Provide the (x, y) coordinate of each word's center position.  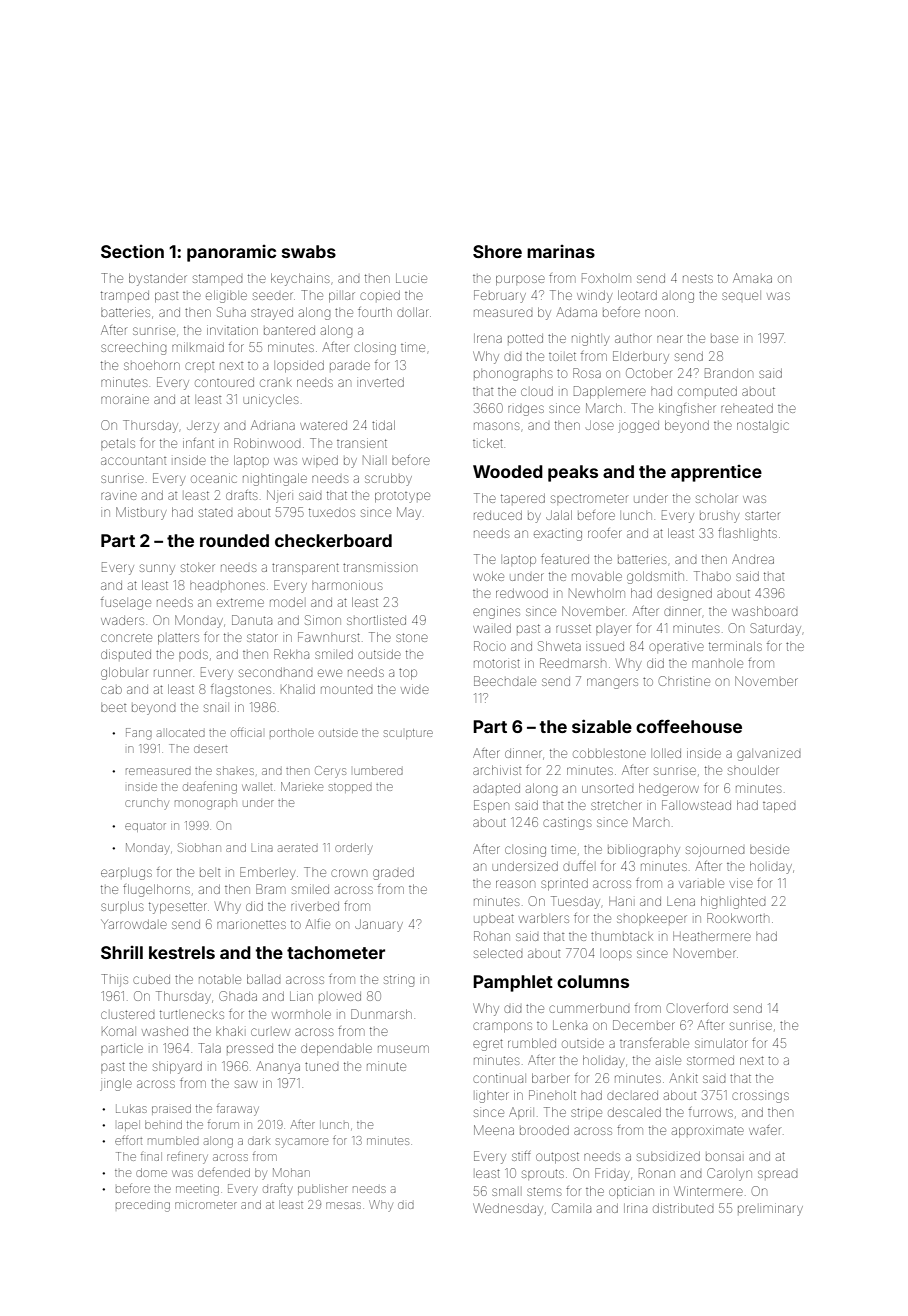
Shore (497, 251)
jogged (638, 427)
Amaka (752, 278)
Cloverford (697, 1008)
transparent (305, 568)
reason (515, 884)
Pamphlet (513, 983)
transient (362, 443)
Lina (262, 848)
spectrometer (589, 498)
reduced (498, 515)
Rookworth (738, 918)
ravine (119, 495)
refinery (187, 1159)
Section (132, 251)
